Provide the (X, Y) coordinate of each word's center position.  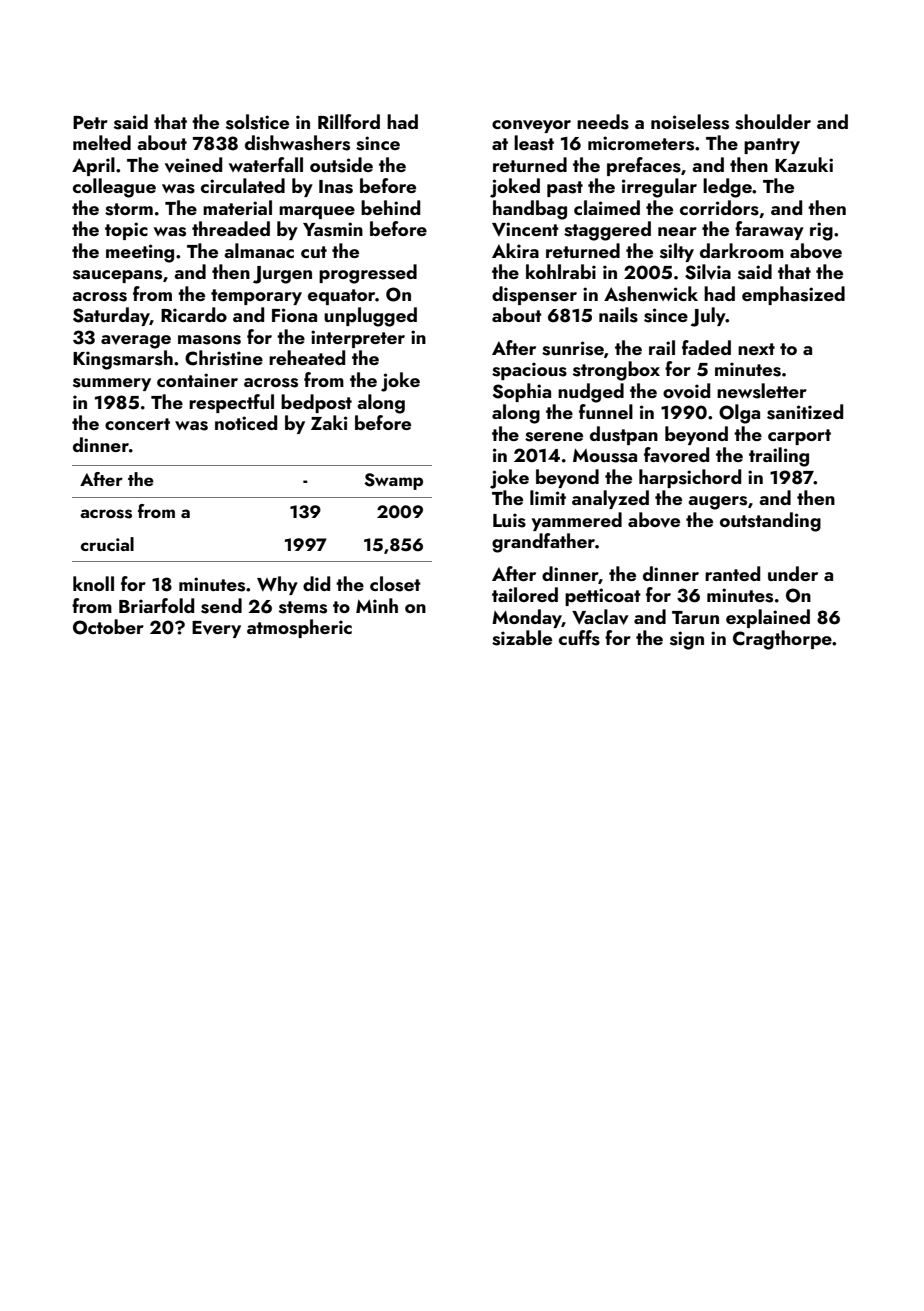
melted (102, 142)
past (565, 189)
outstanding (770, 522)
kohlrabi (561, 271)
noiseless (690, 122)
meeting (140, 253)
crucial (107, 544)
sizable (522, 638)
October (108, 627)
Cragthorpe (782, 640)
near (677, 231)
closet (395, 584)
